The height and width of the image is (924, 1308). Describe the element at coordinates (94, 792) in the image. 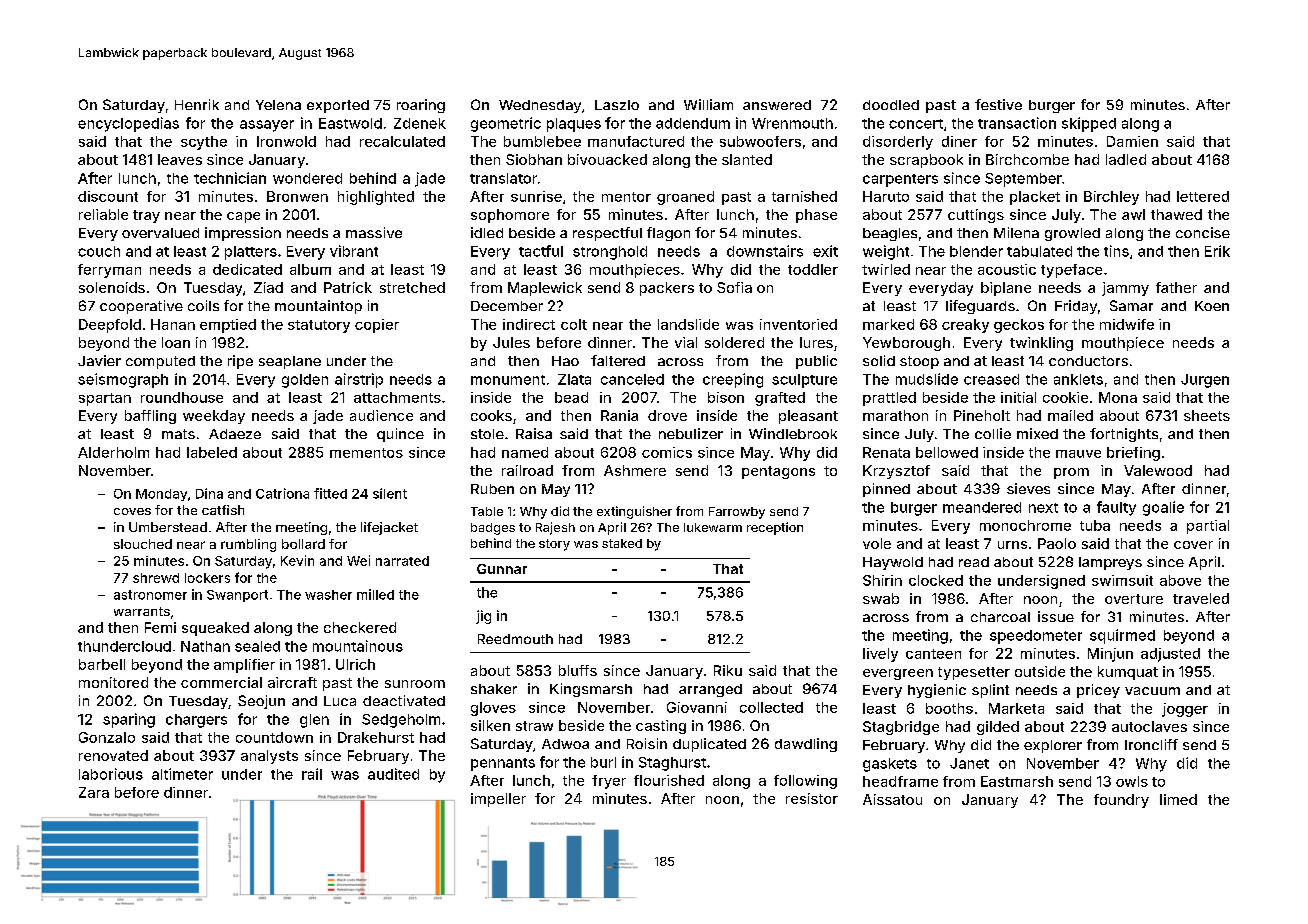

I see `Zara` at that location.
